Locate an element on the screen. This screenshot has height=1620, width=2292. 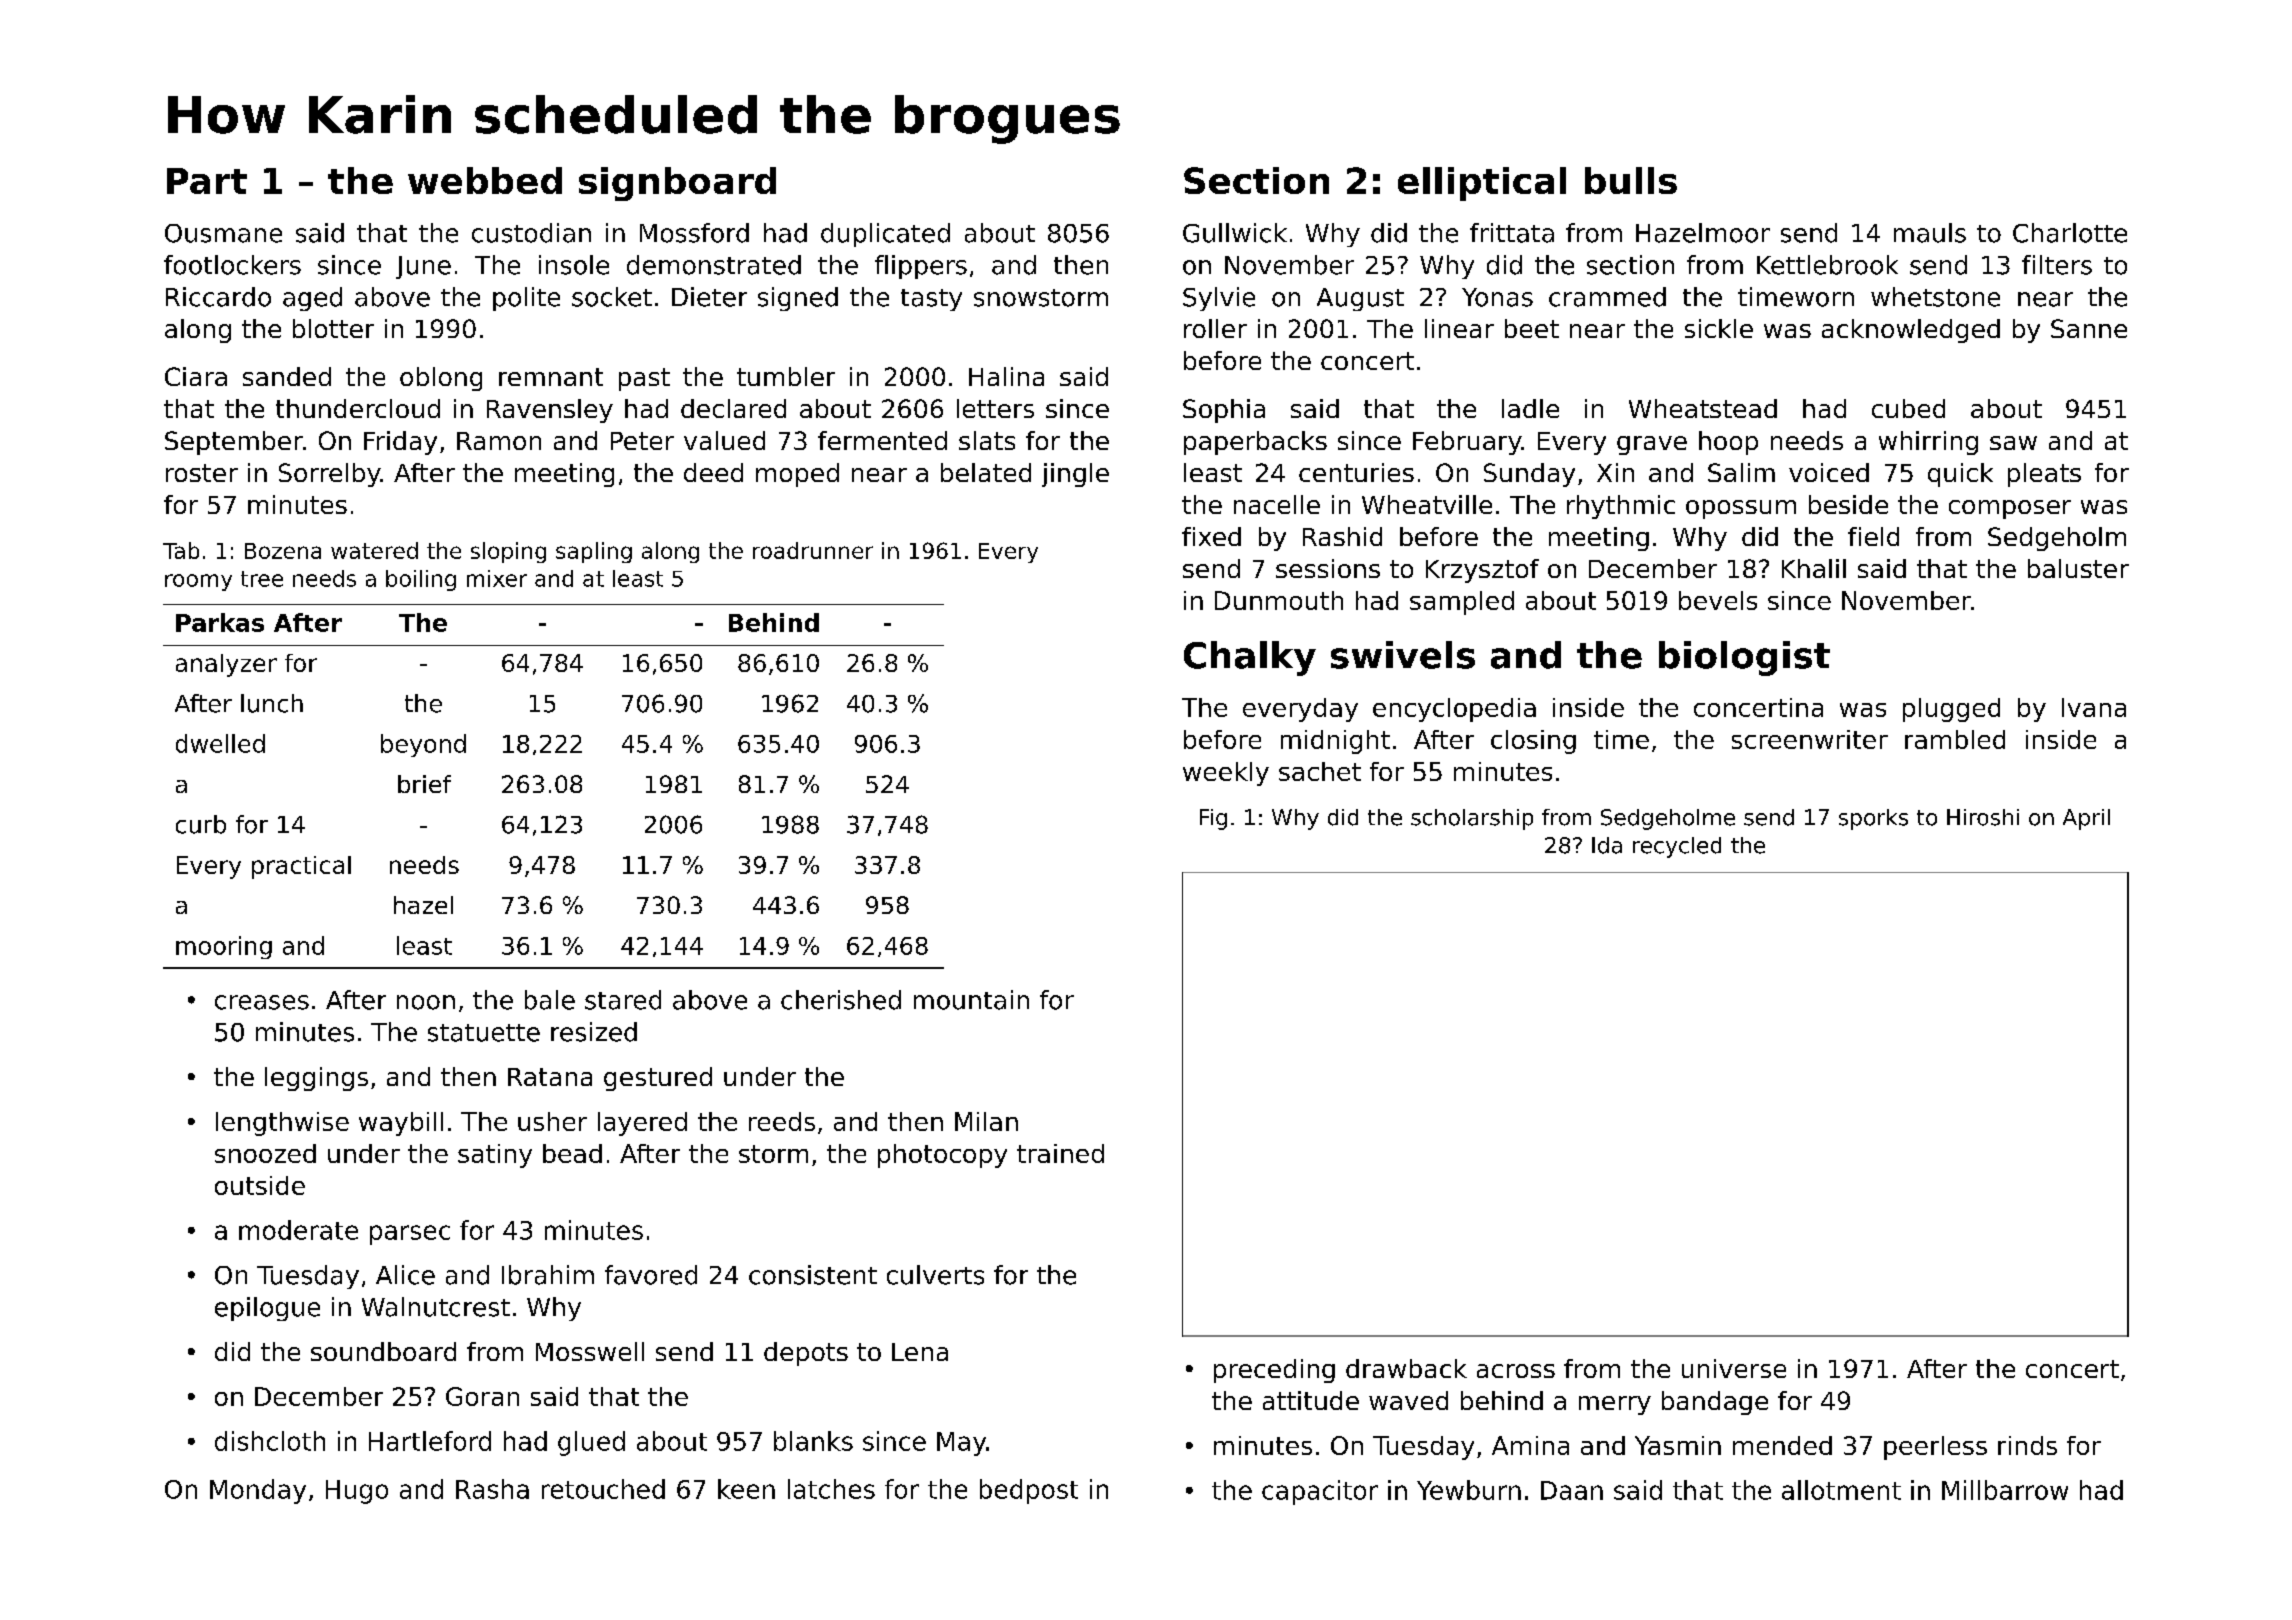
Hiroshi is located at coordinates (1983, 817).
